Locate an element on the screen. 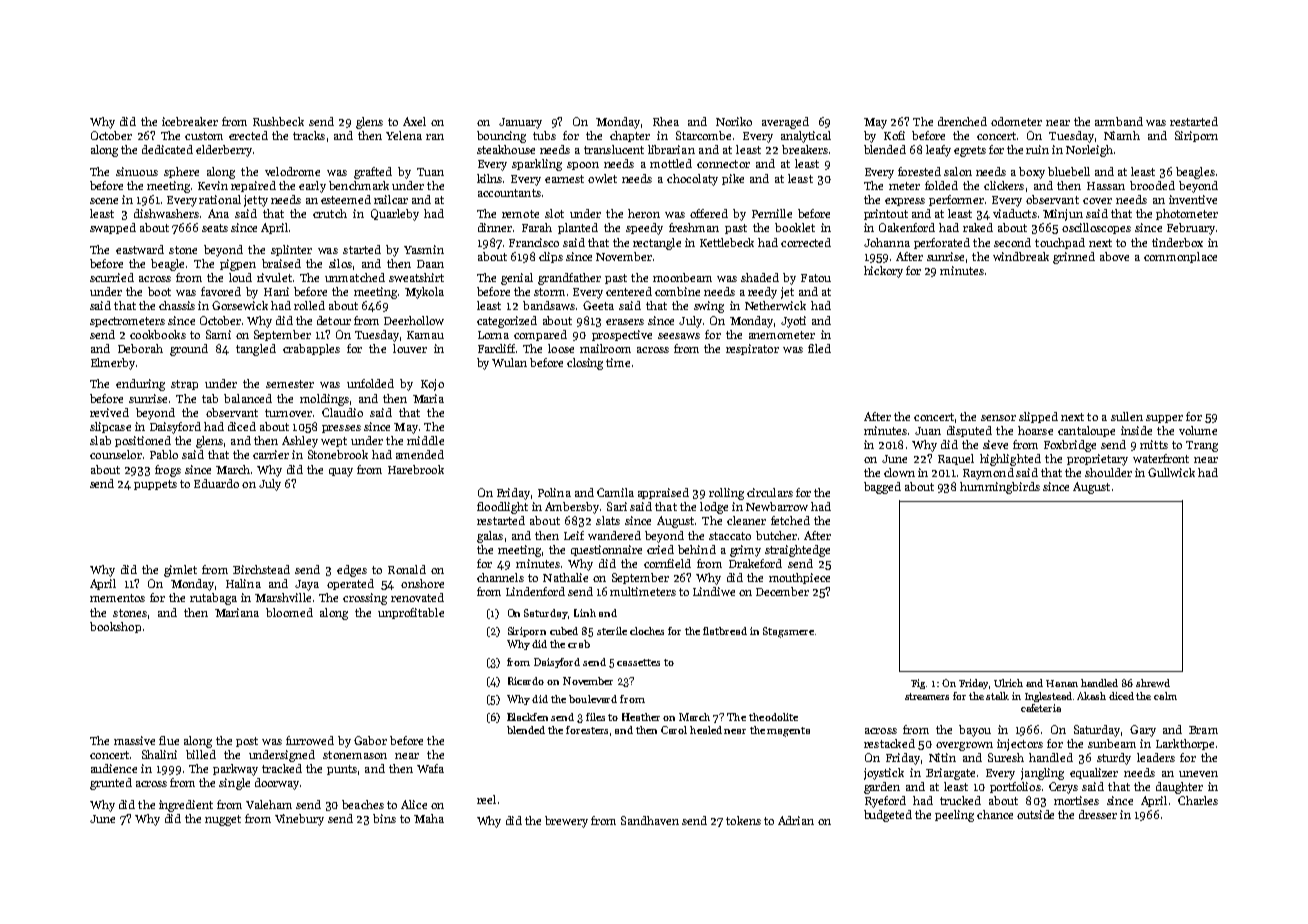  galas is located at coordinates (490, 537).
